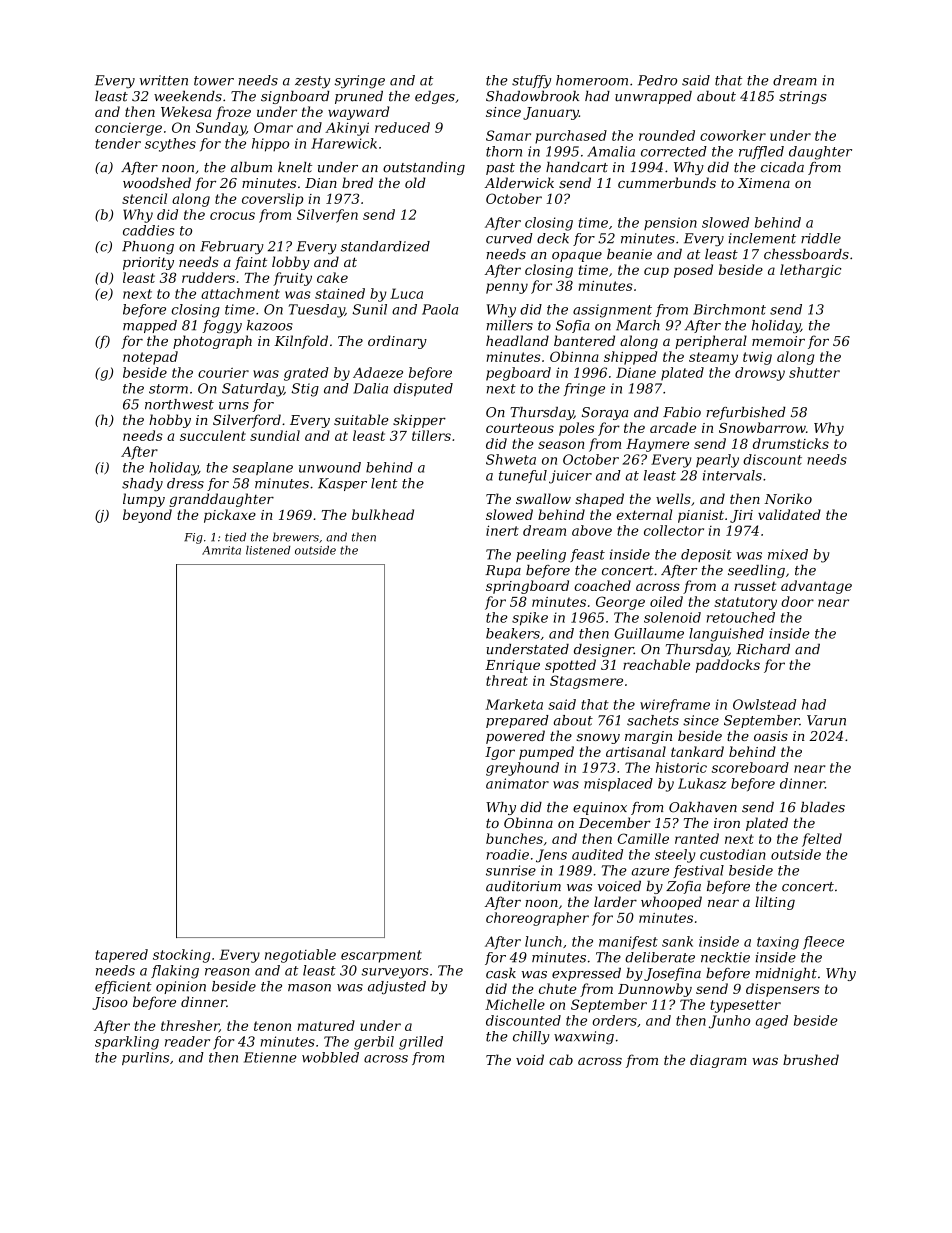 The image size is (952, 1233). Describe the element at coordinates (682, 412) in the image. I see `Fabio` at that location.
